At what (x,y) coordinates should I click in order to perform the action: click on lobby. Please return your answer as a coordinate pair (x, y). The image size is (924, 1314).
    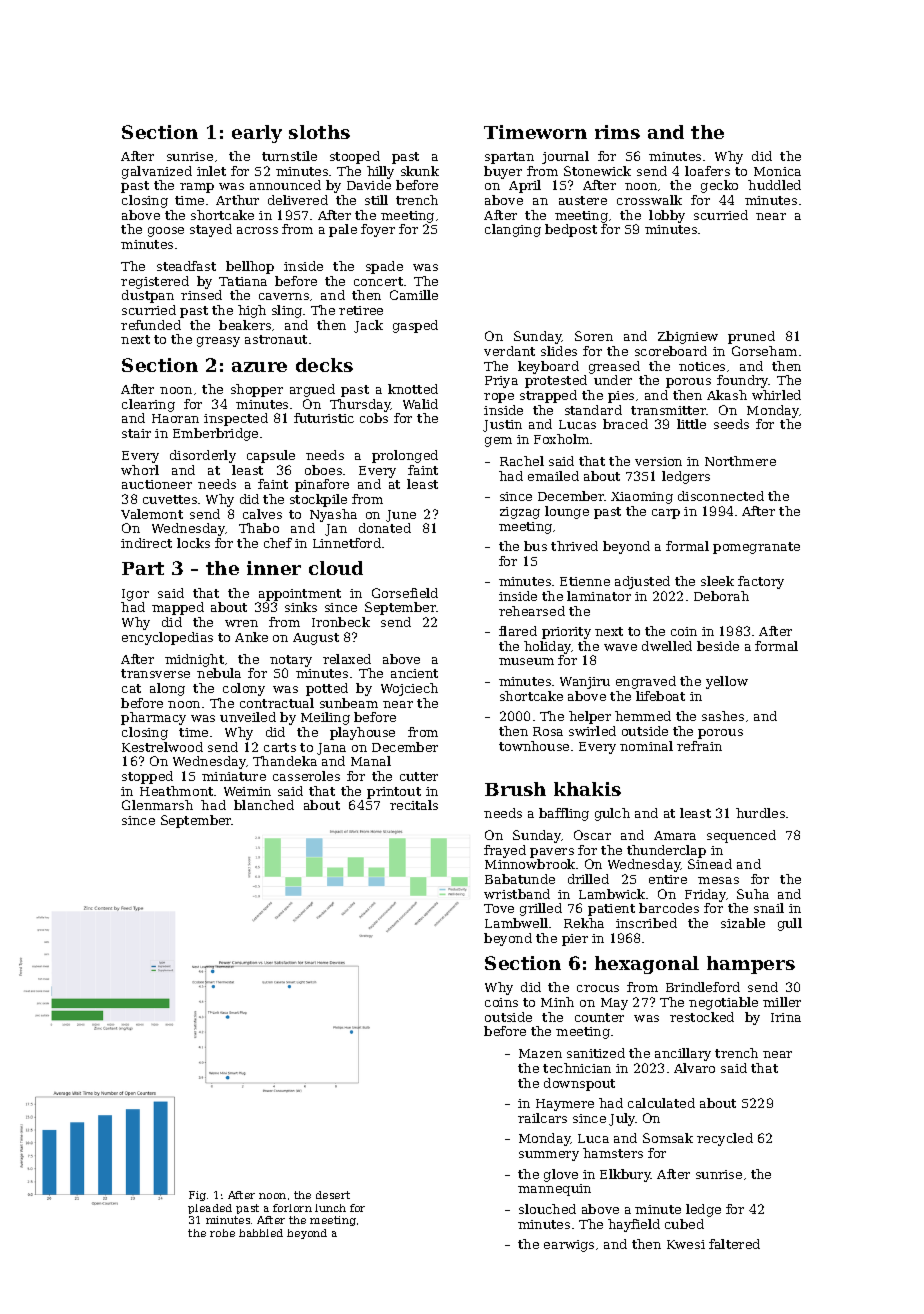
    Looking at the image, I should click on (667, 216).
